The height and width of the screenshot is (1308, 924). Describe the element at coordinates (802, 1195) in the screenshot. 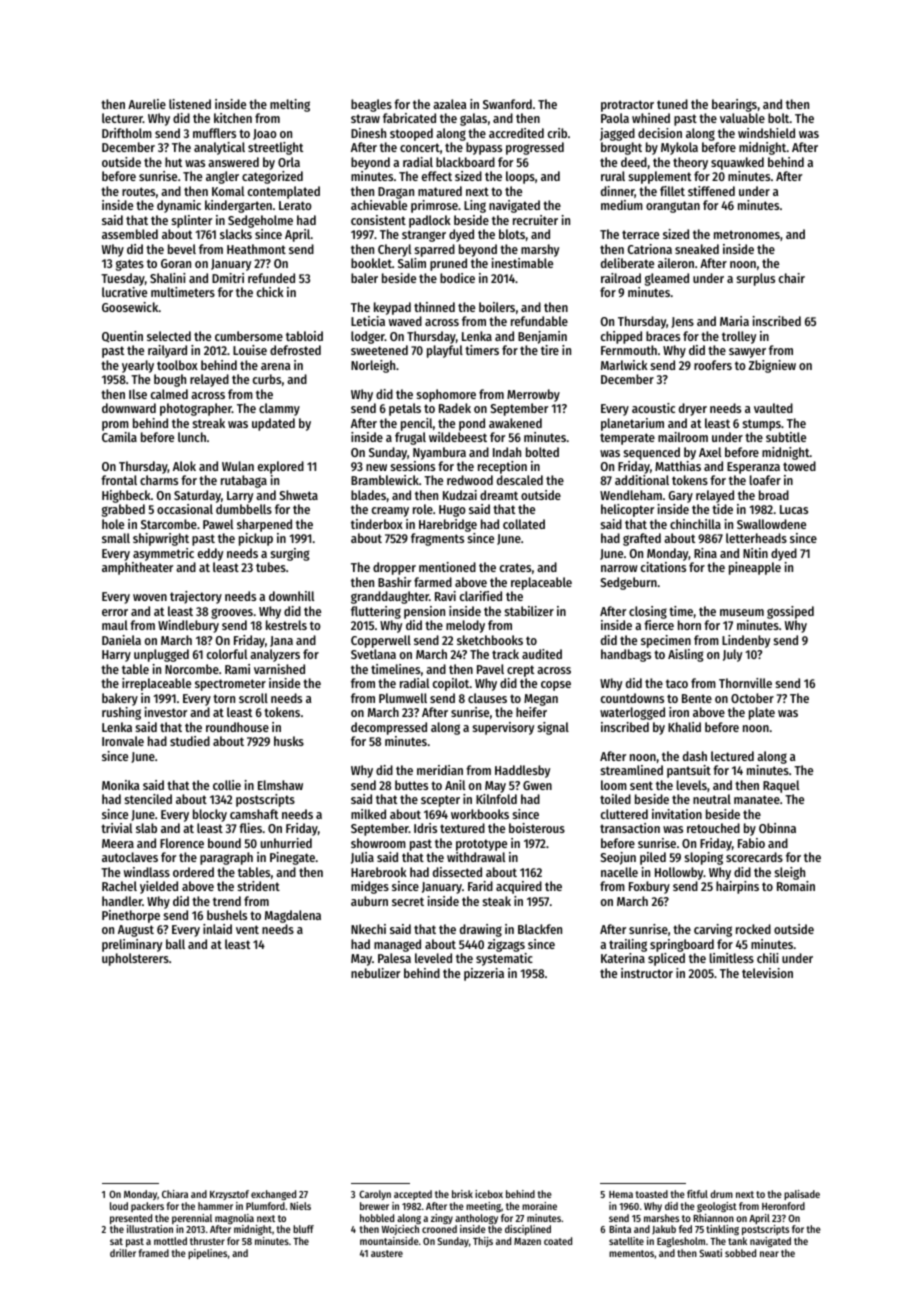

I see `palisade` at that location.
